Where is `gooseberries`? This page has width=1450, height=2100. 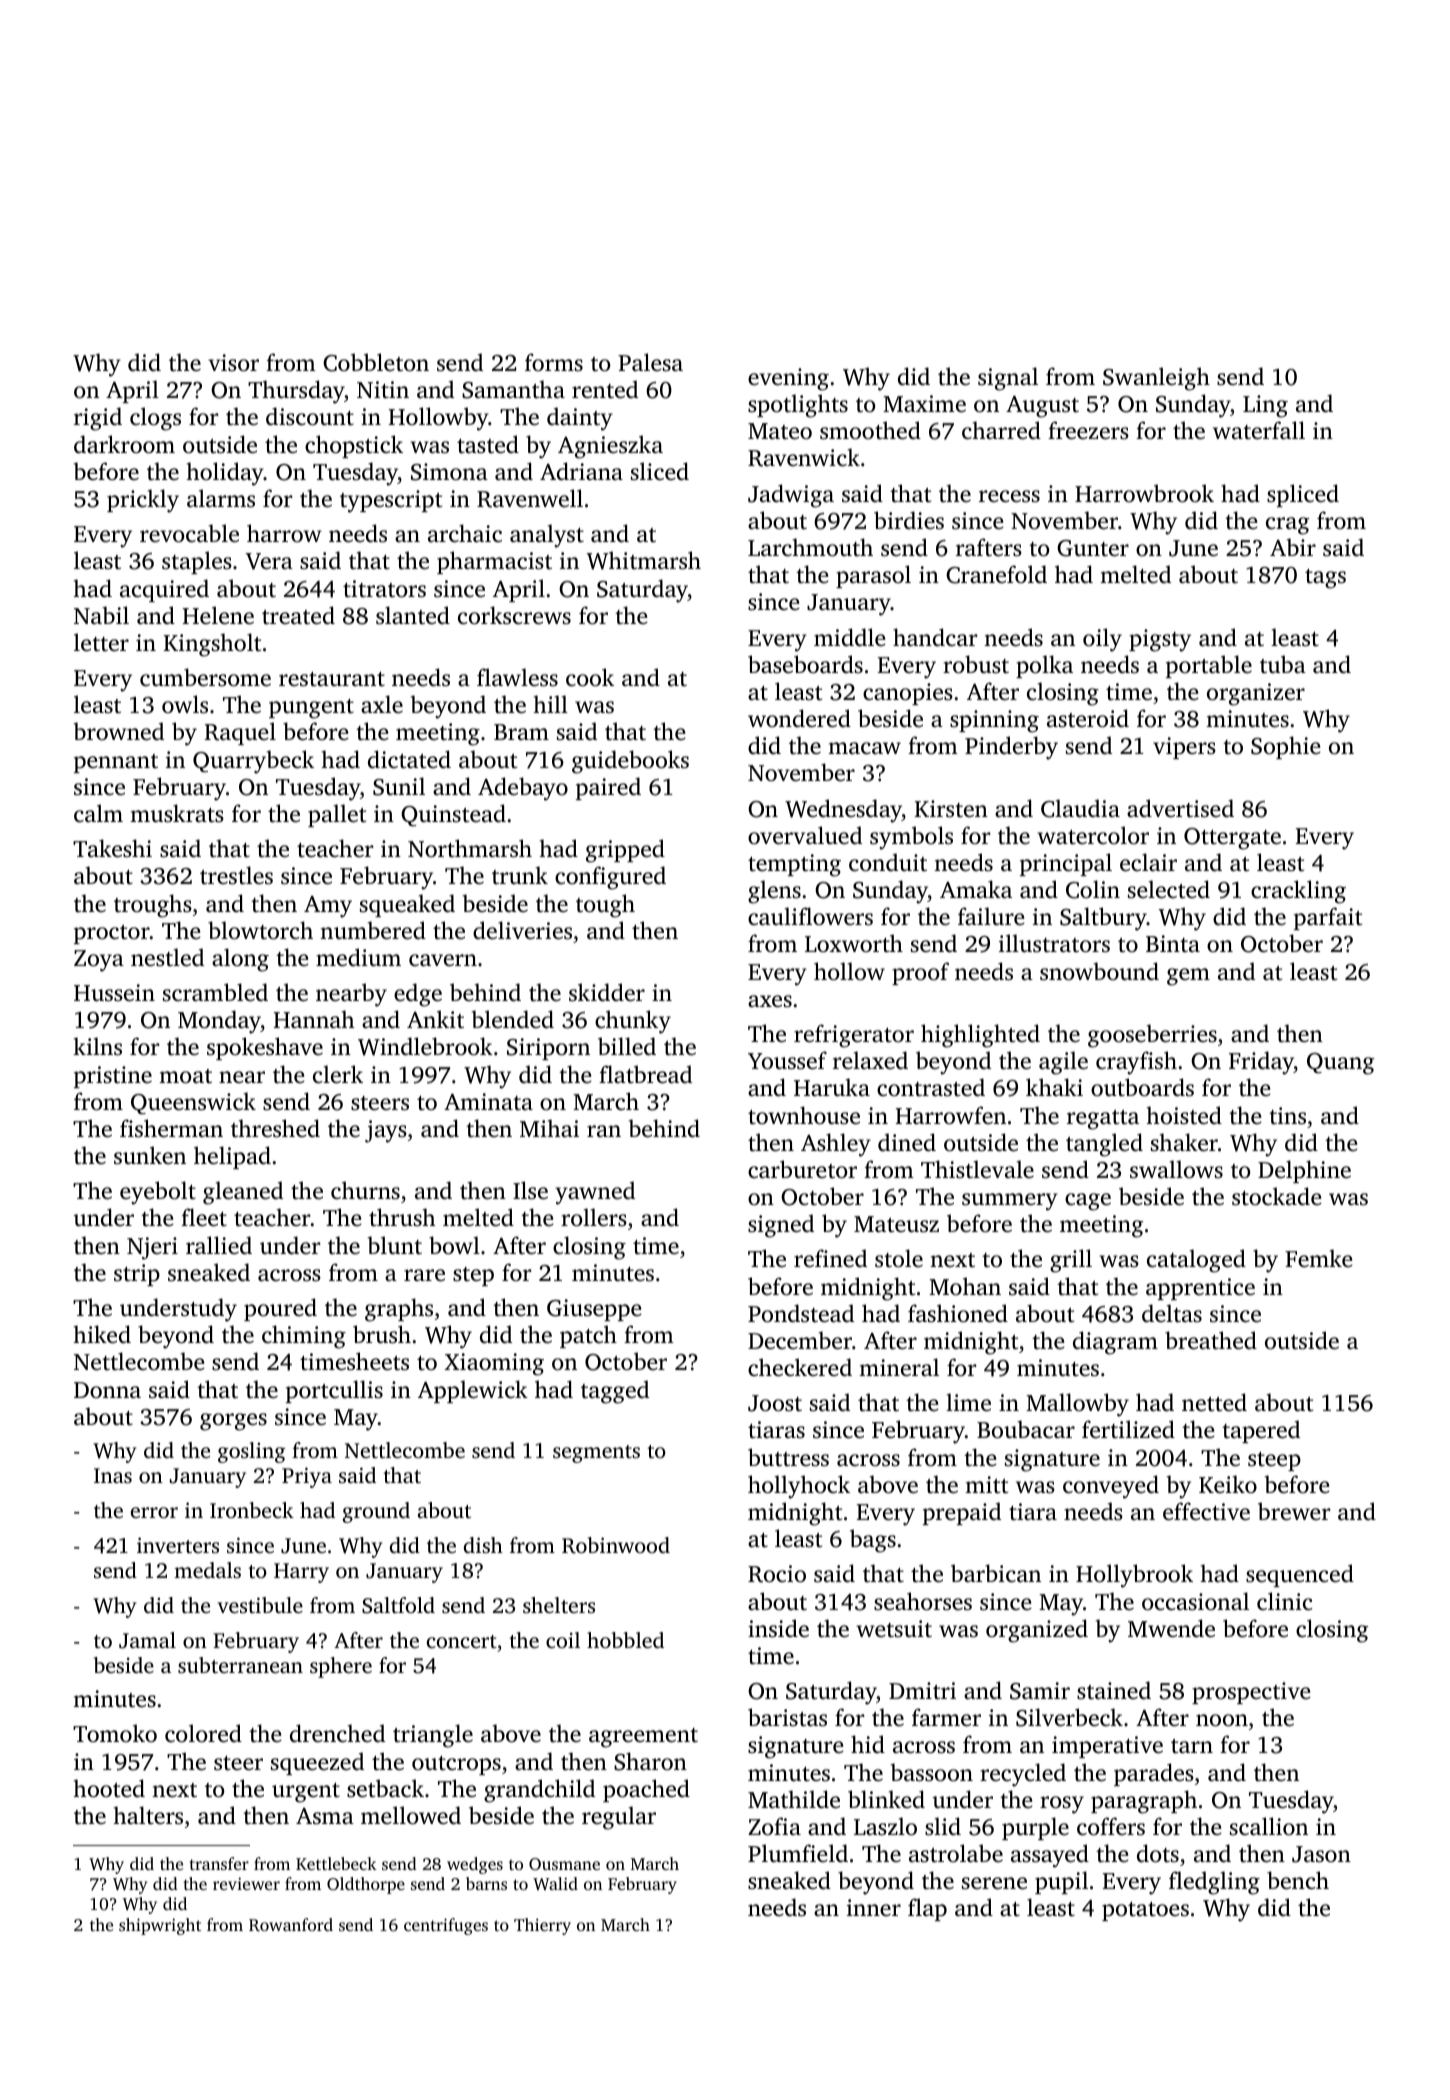 gooseberries is located at coordinates (1152, 1036).
